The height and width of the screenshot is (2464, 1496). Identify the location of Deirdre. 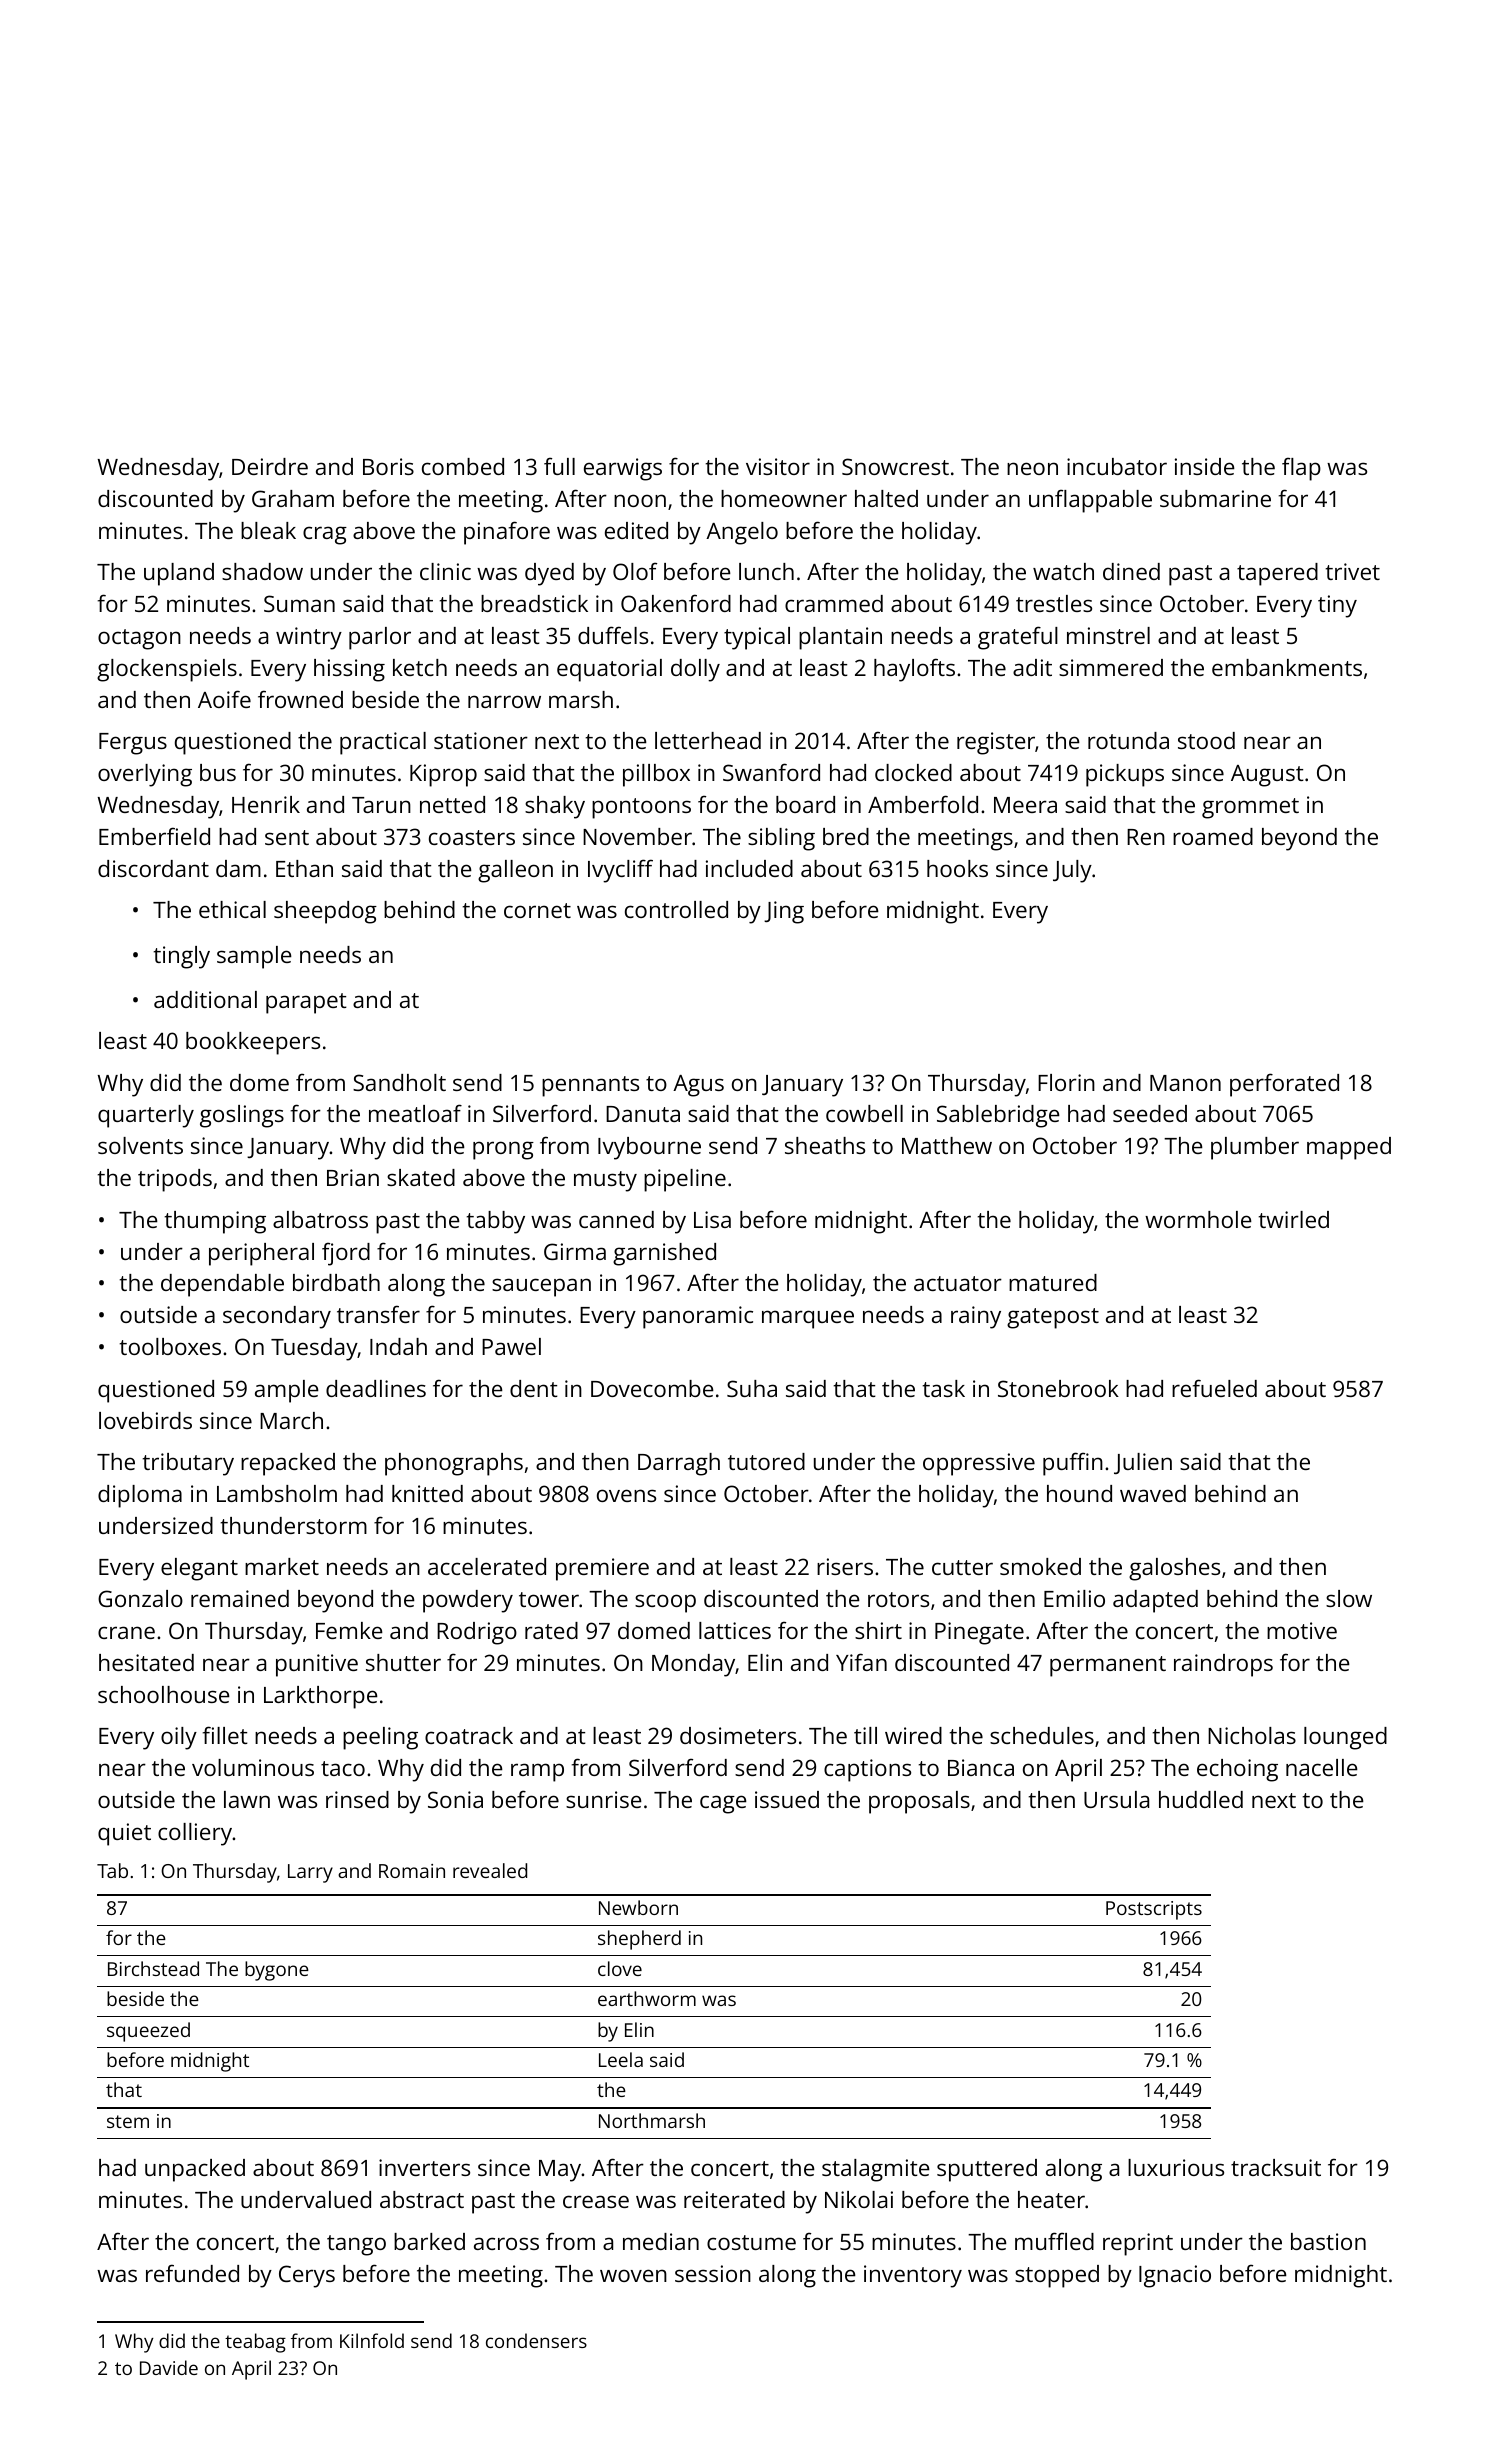
(270, 466).
